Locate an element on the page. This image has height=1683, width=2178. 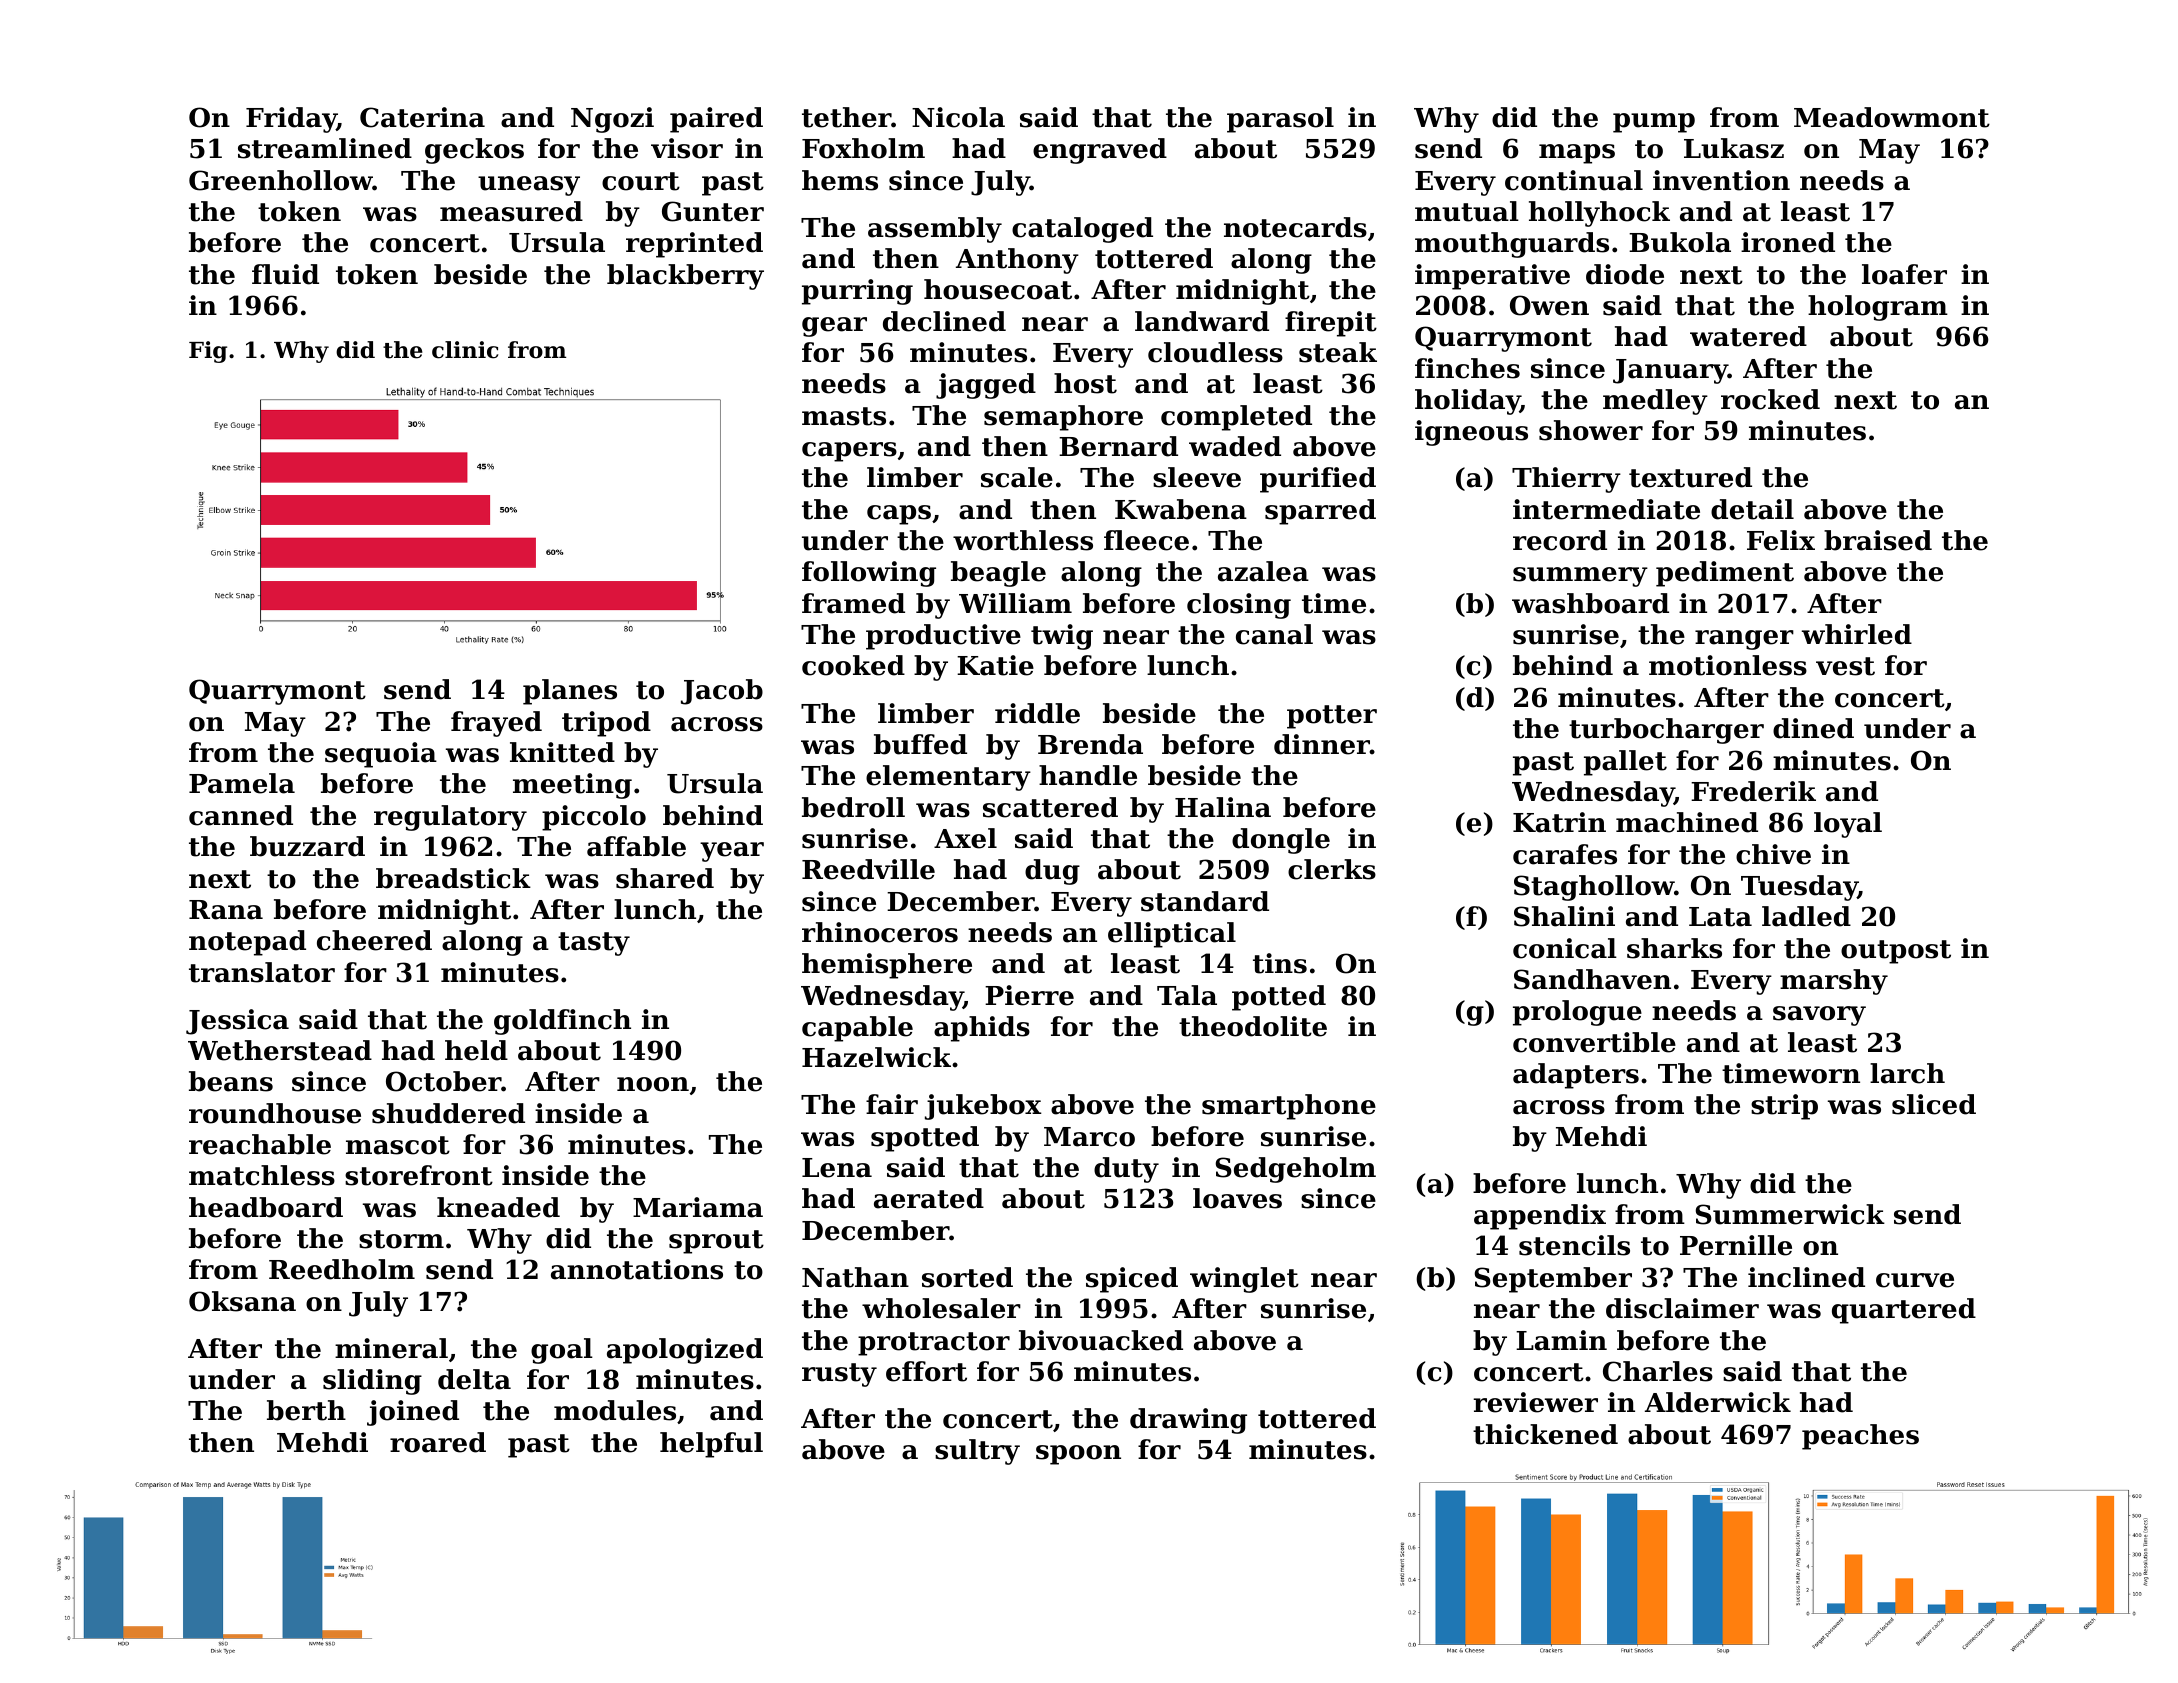
igneous is located at coordinates (1471, 433).
